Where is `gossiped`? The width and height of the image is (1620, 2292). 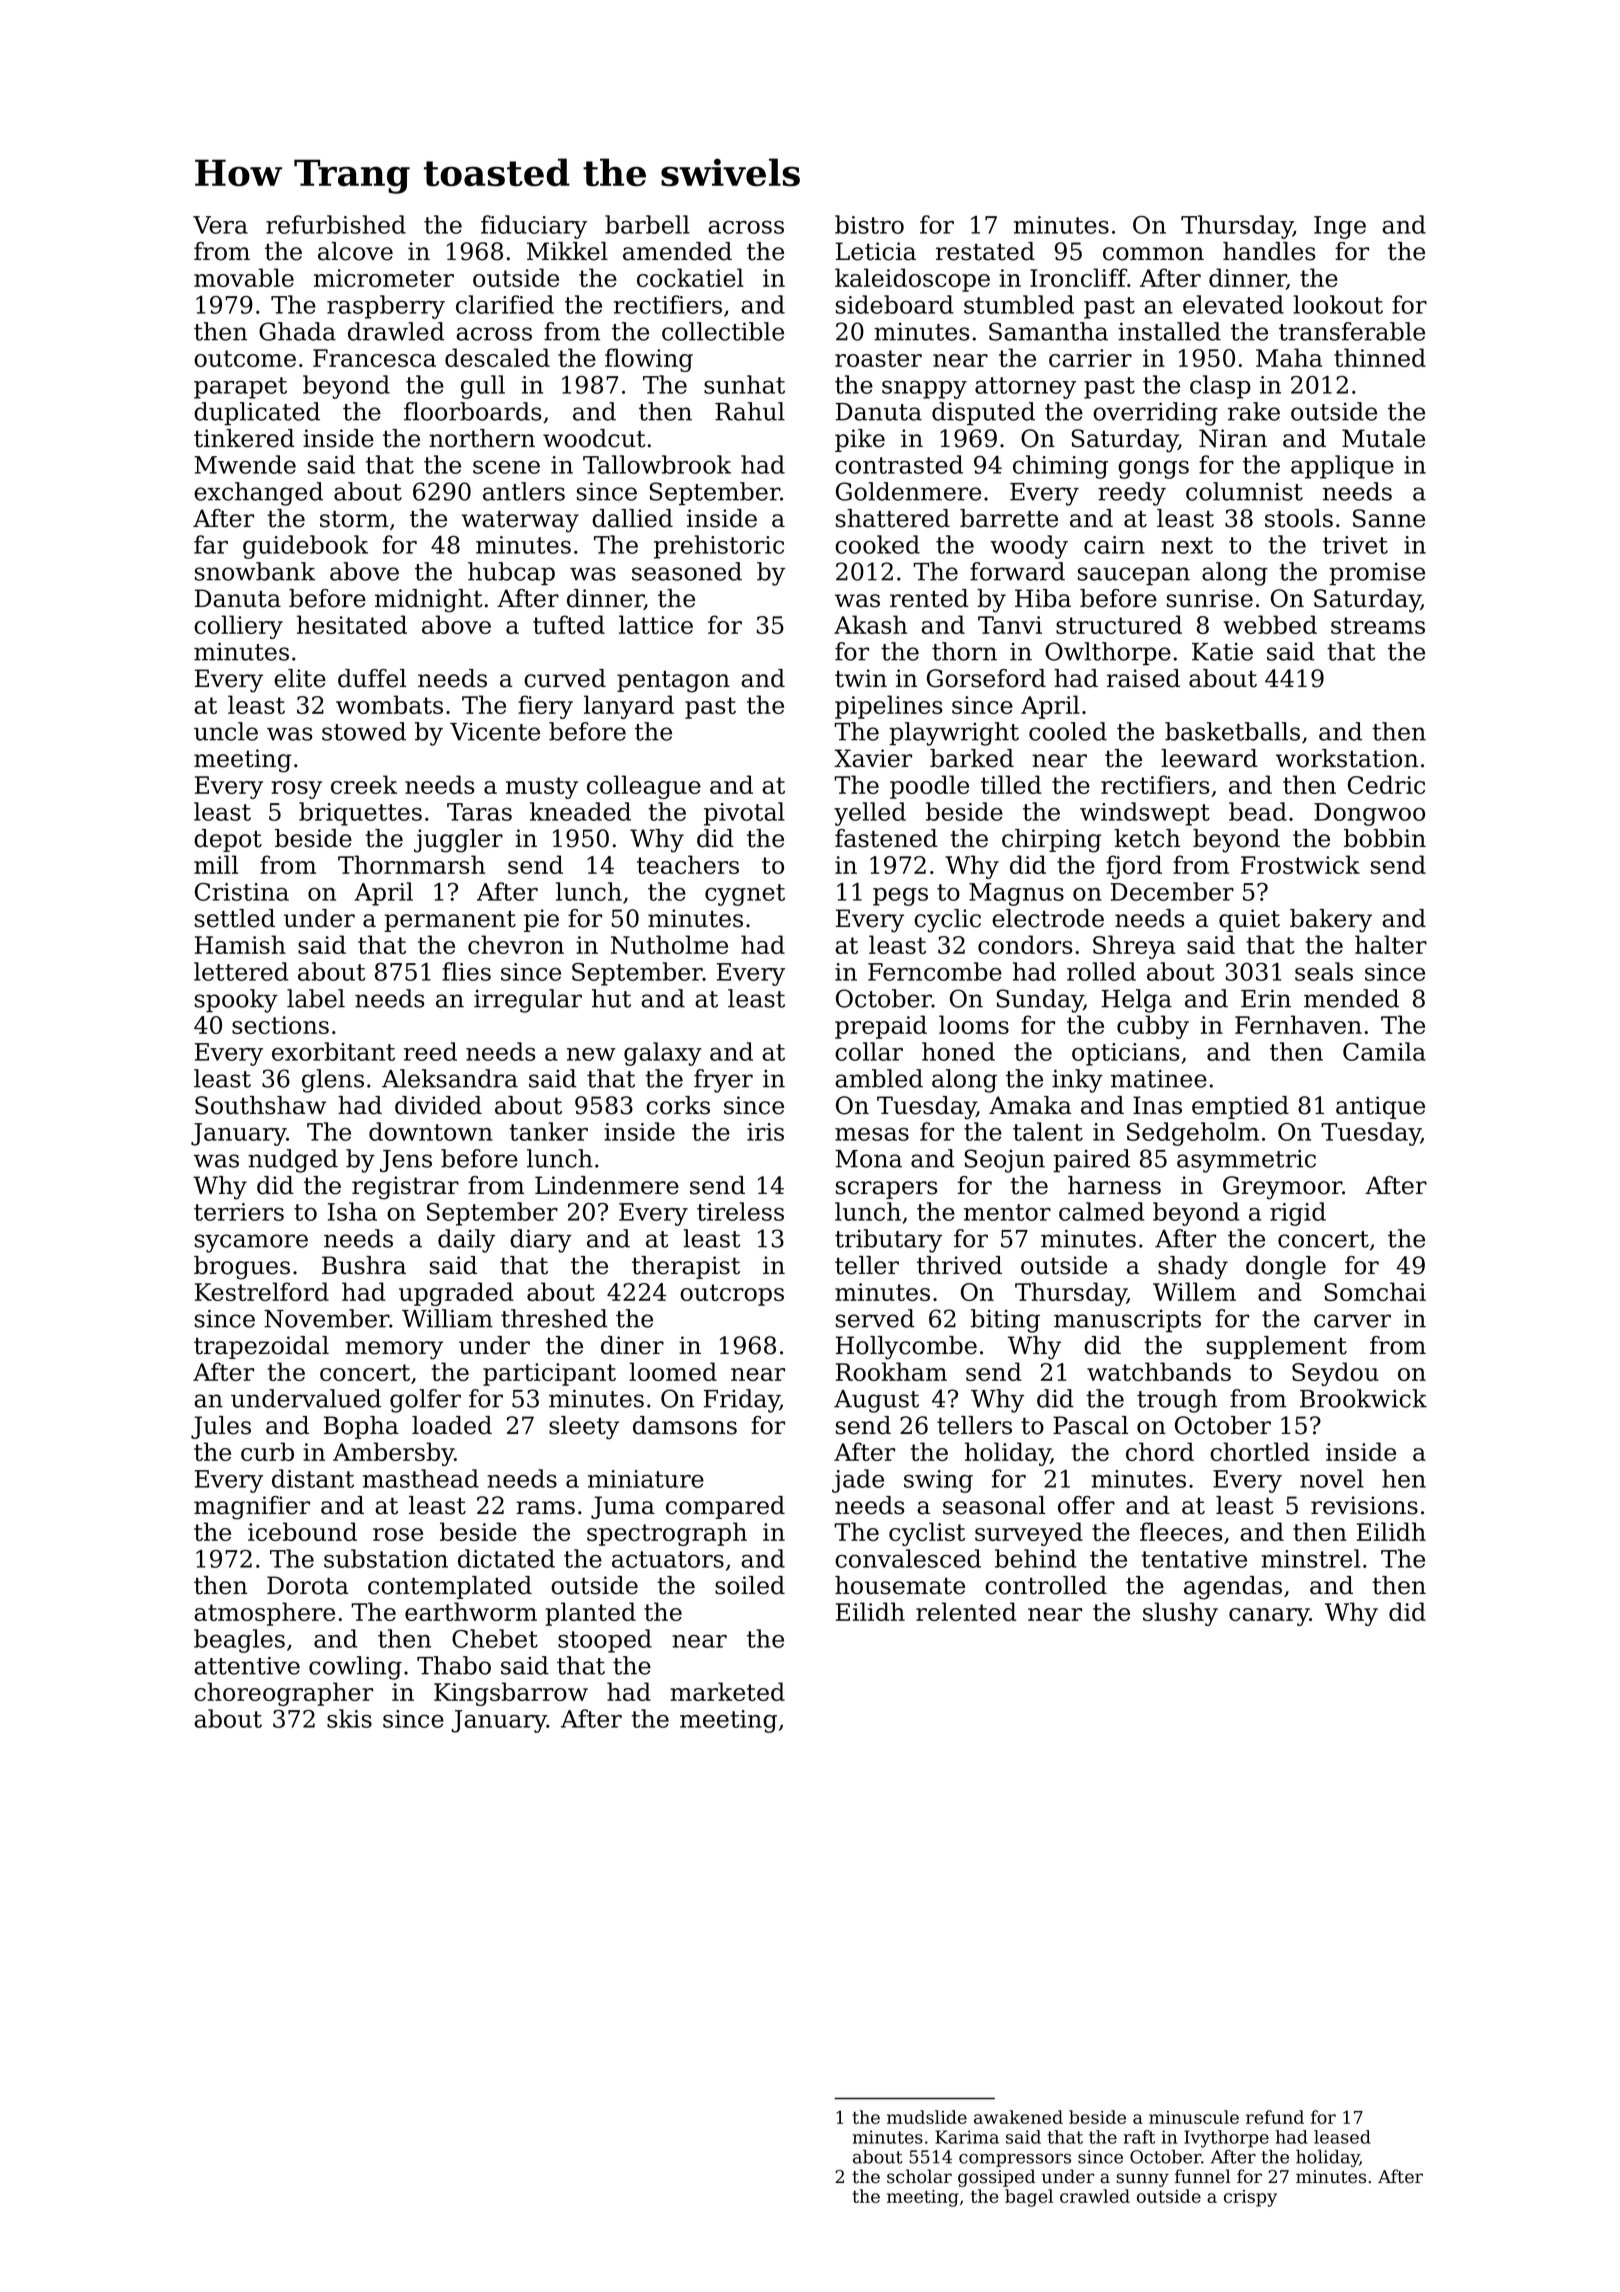 gossiped is located at coordinates (996, 2178).
